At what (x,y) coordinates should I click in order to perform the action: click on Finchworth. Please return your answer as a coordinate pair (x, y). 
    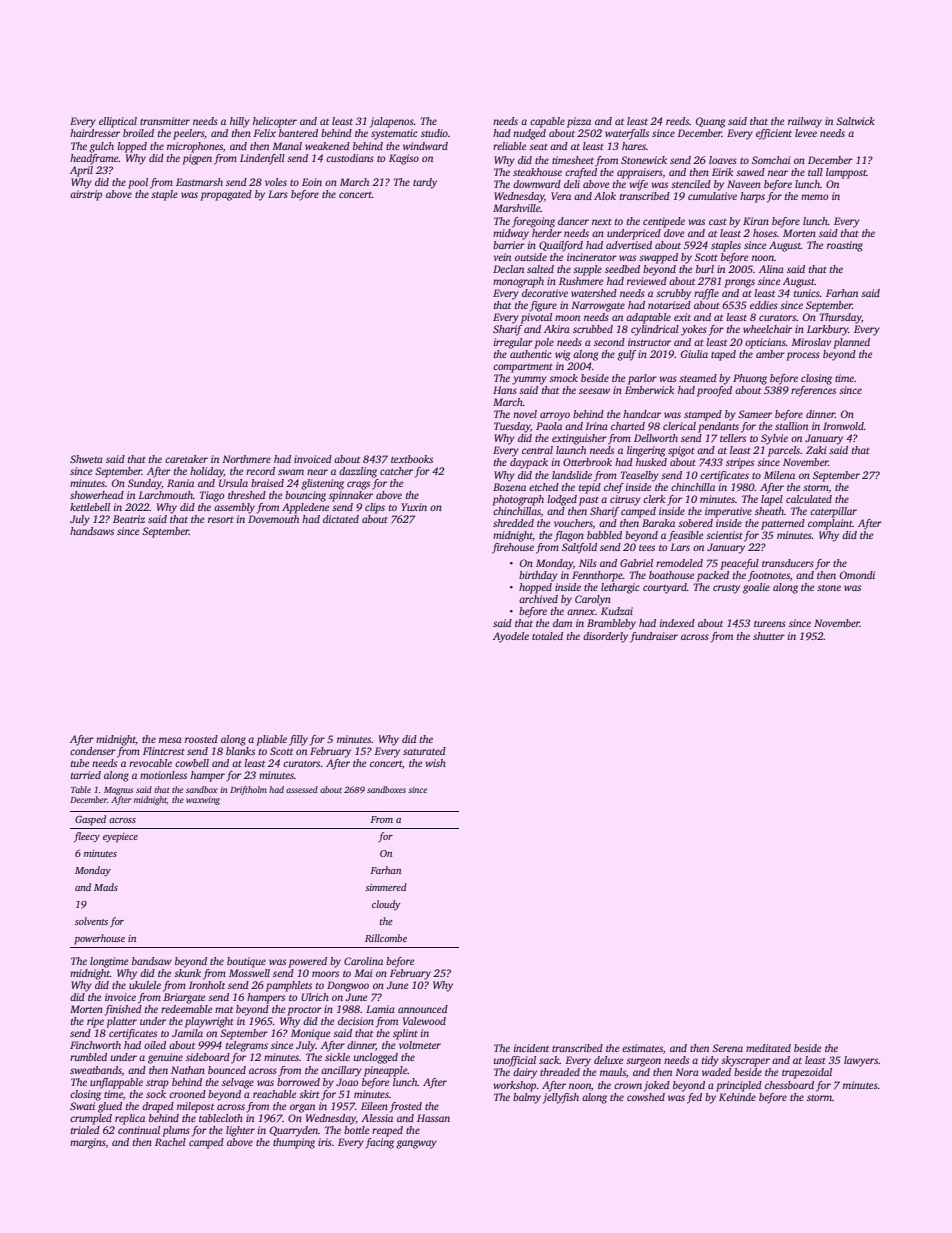
    Looking at the image, I should click on (95, 1045).
